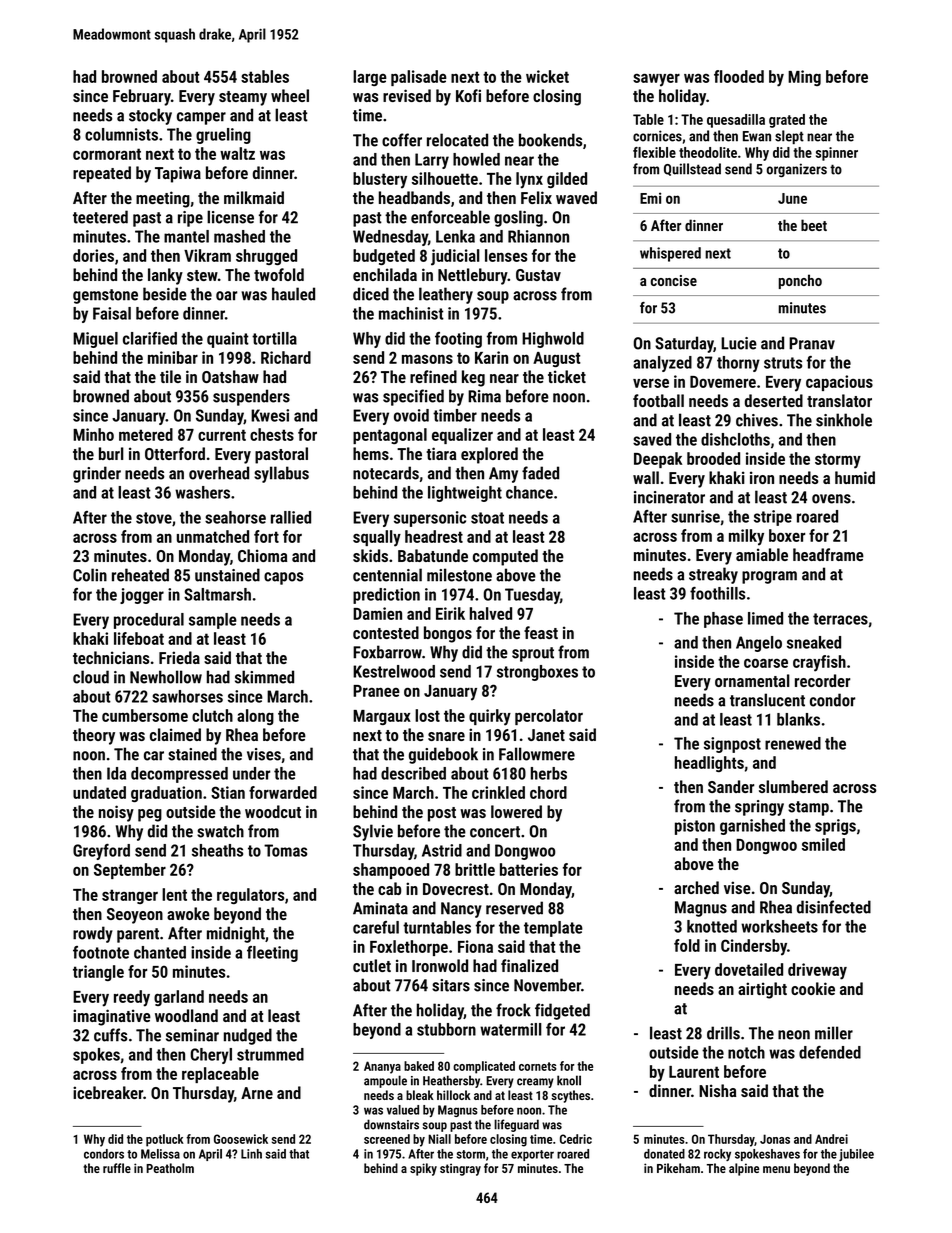  I want to click on cloud, so click(91, 677).
